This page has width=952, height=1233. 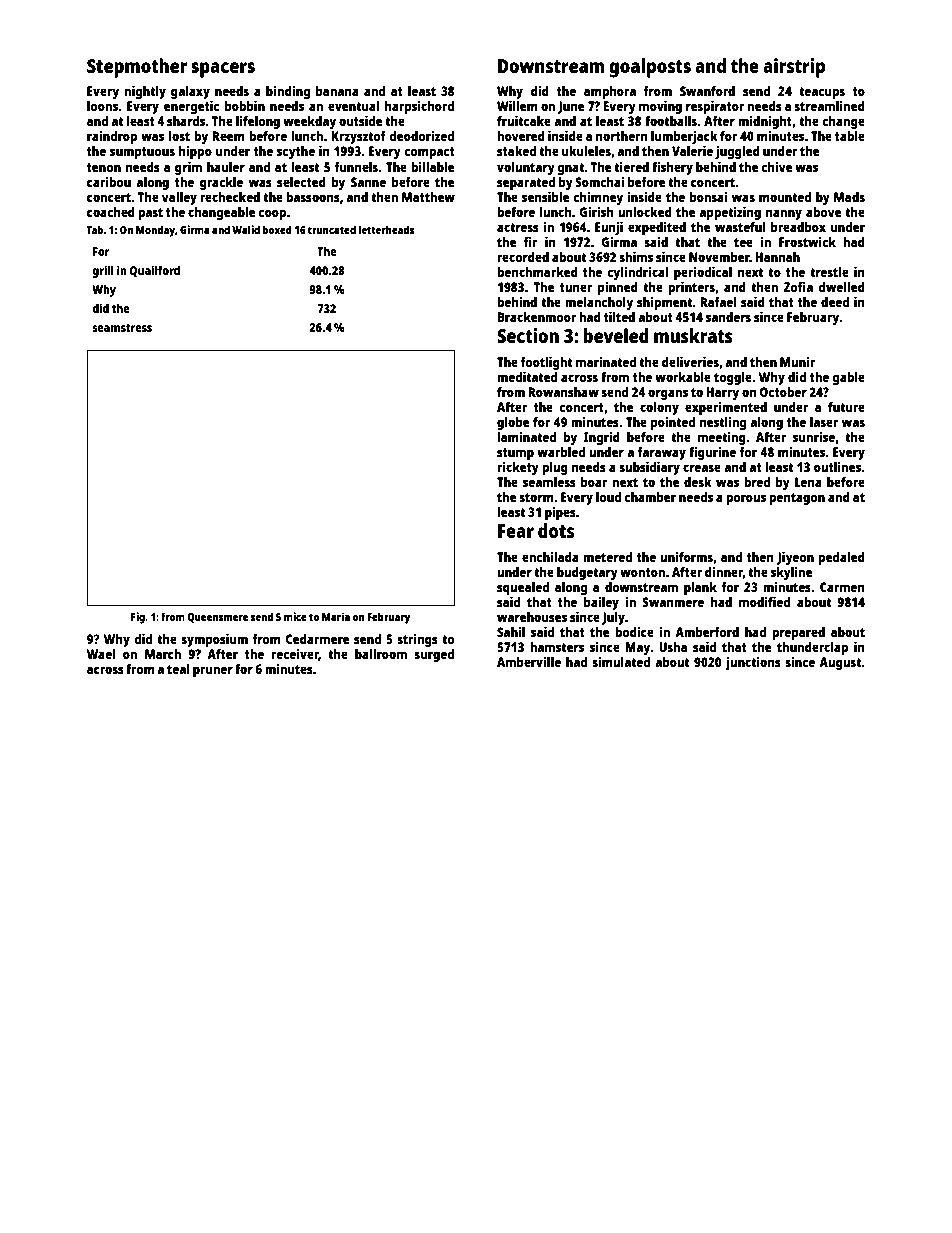 What do you see at coordinates (122, 328) in the page?
I see `seamstress` at bounding box center [122, 328].
